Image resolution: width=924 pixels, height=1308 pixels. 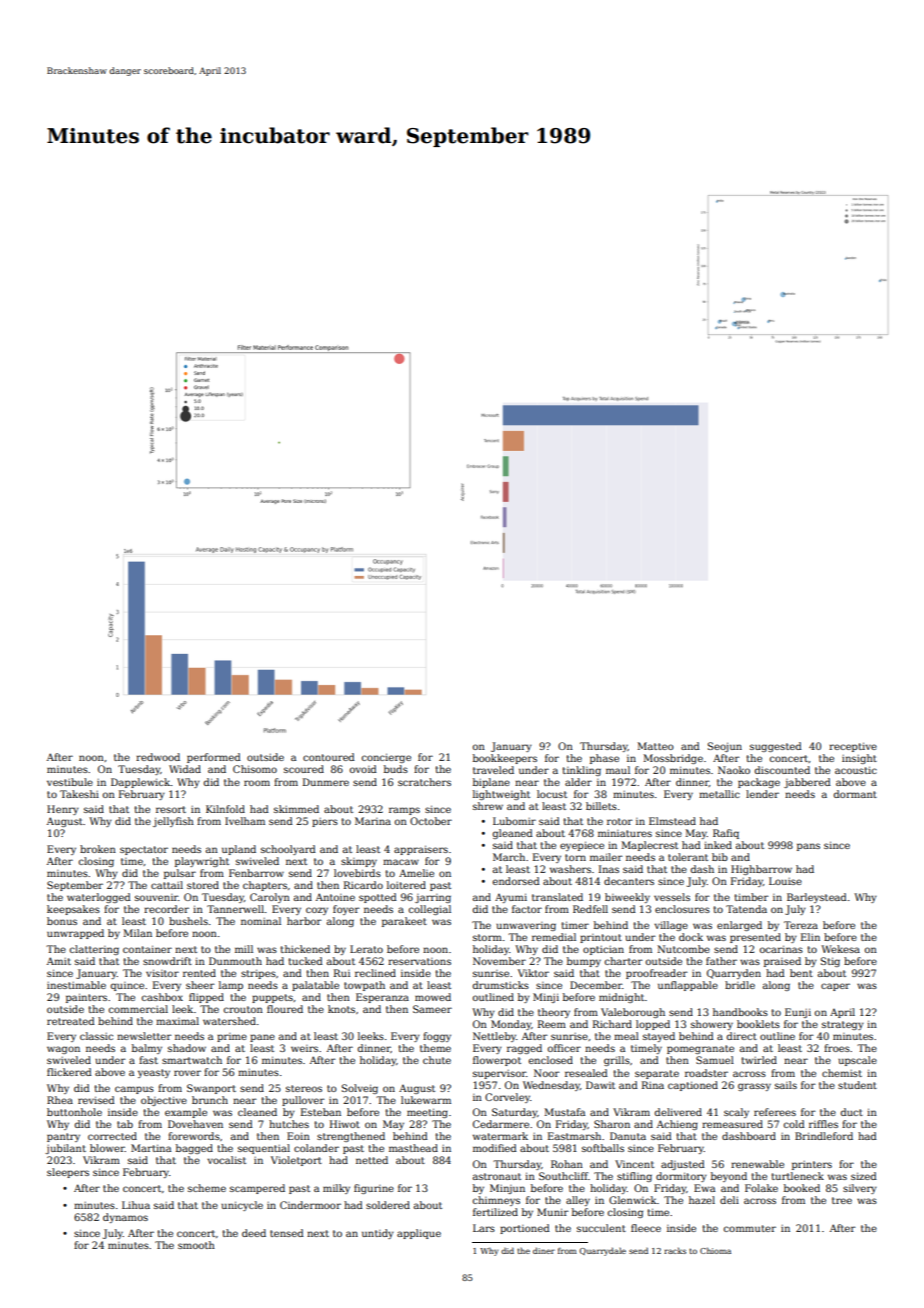 What do you see at coordinates (513, 834) in the screenshot?
I see `gleaned` at bounding box center [513, 834].
